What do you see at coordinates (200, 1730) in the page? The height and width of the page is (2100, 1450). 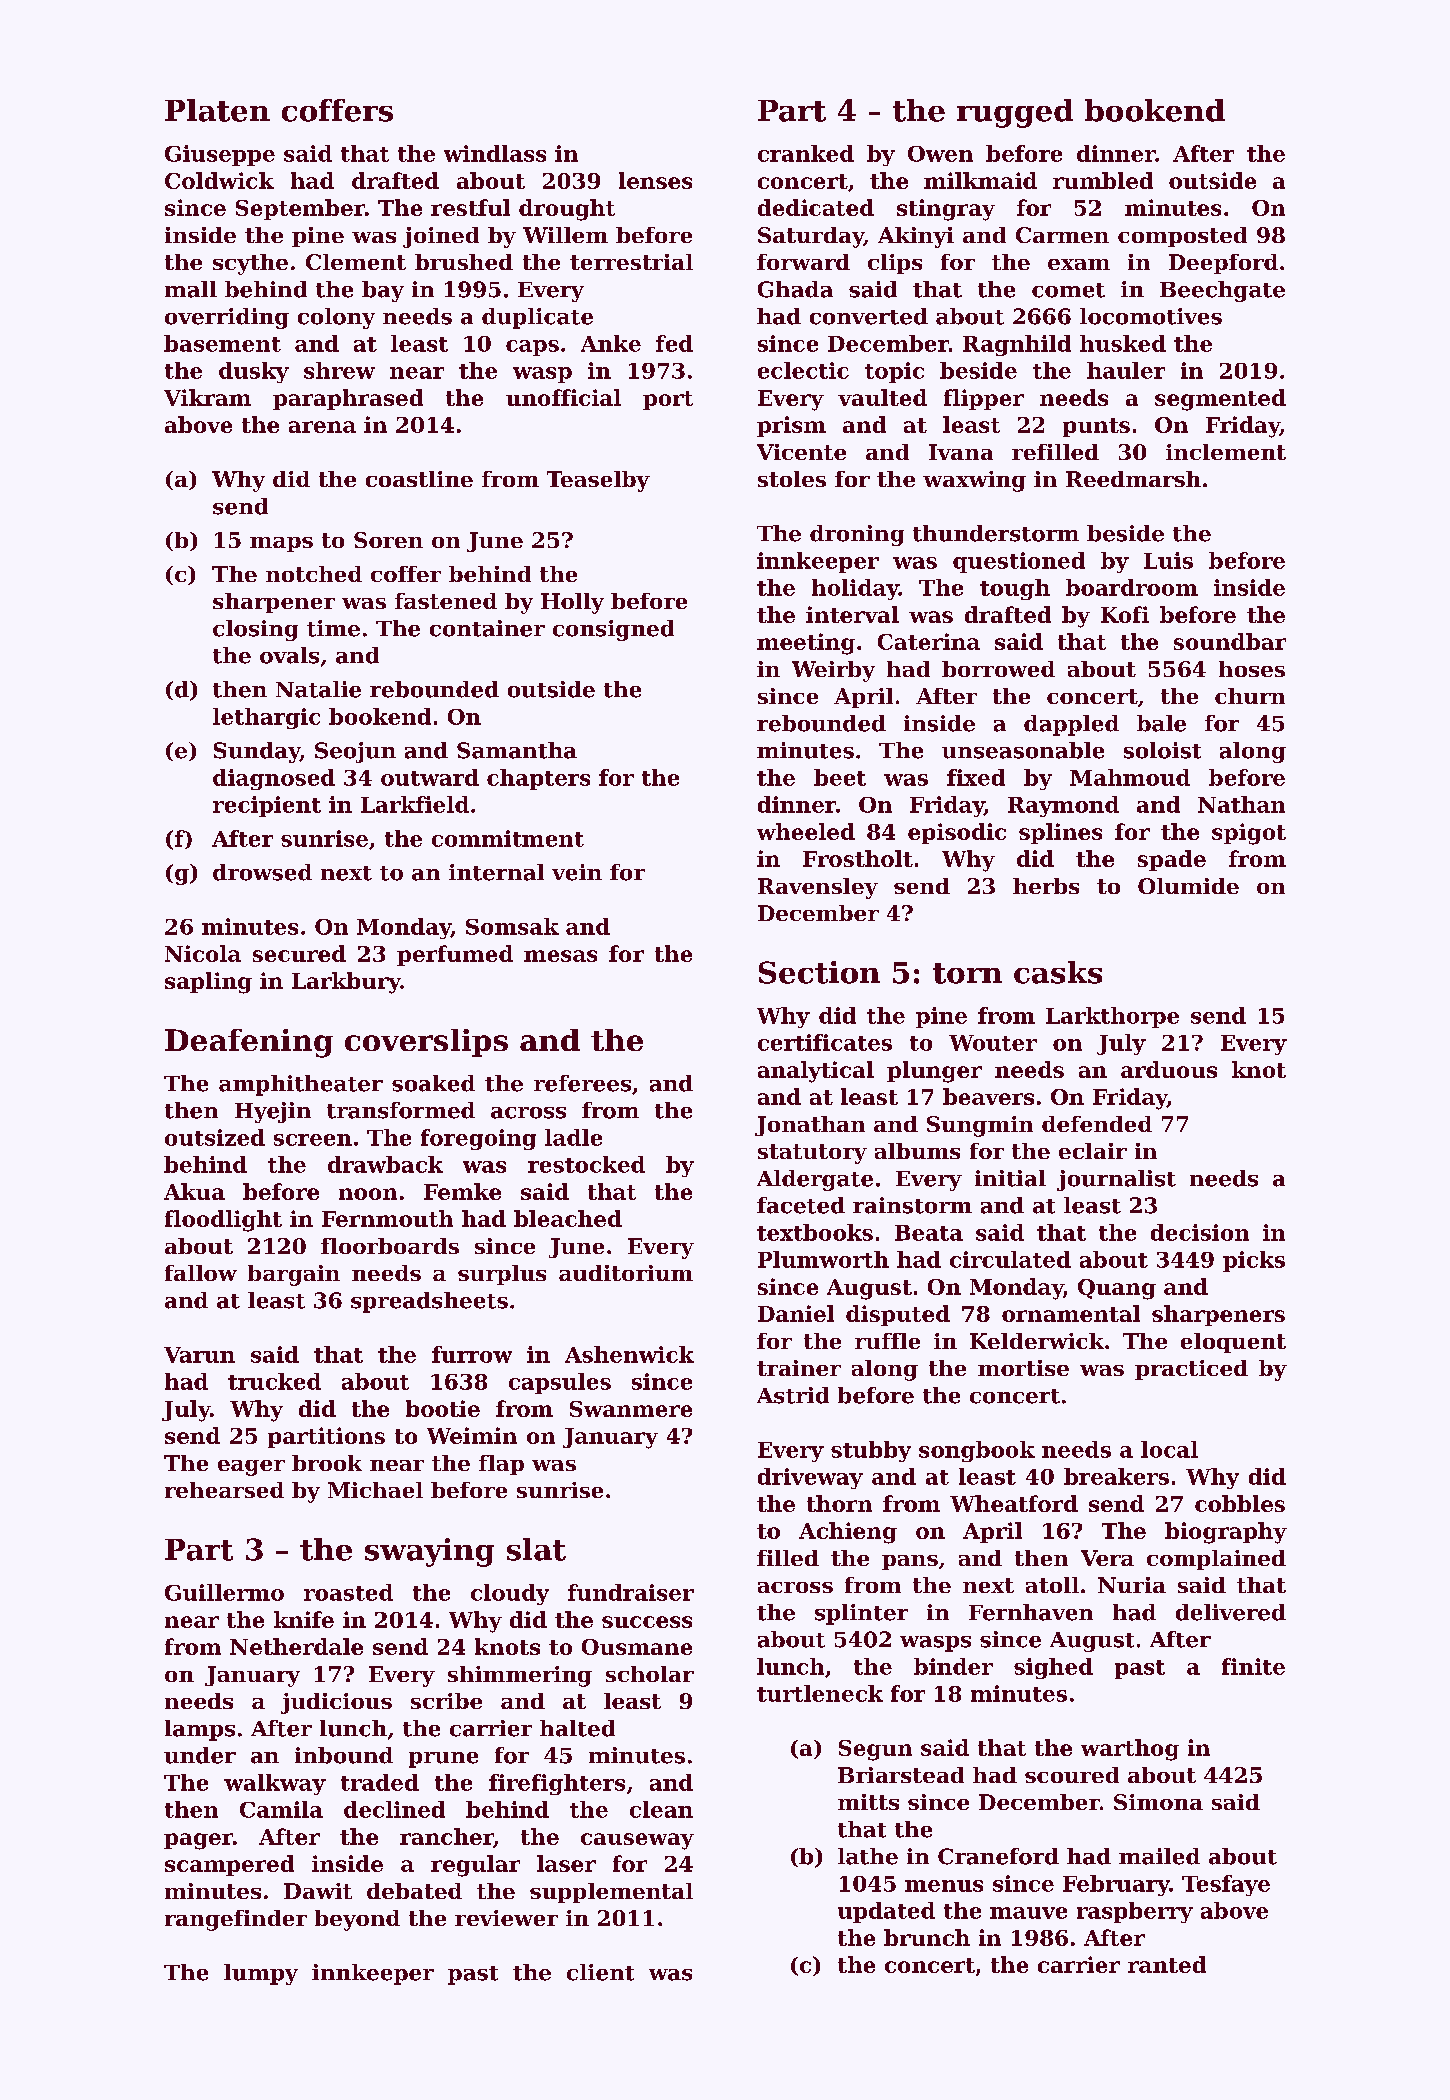 I see `lamps` at bounding box center [200, 1730].
